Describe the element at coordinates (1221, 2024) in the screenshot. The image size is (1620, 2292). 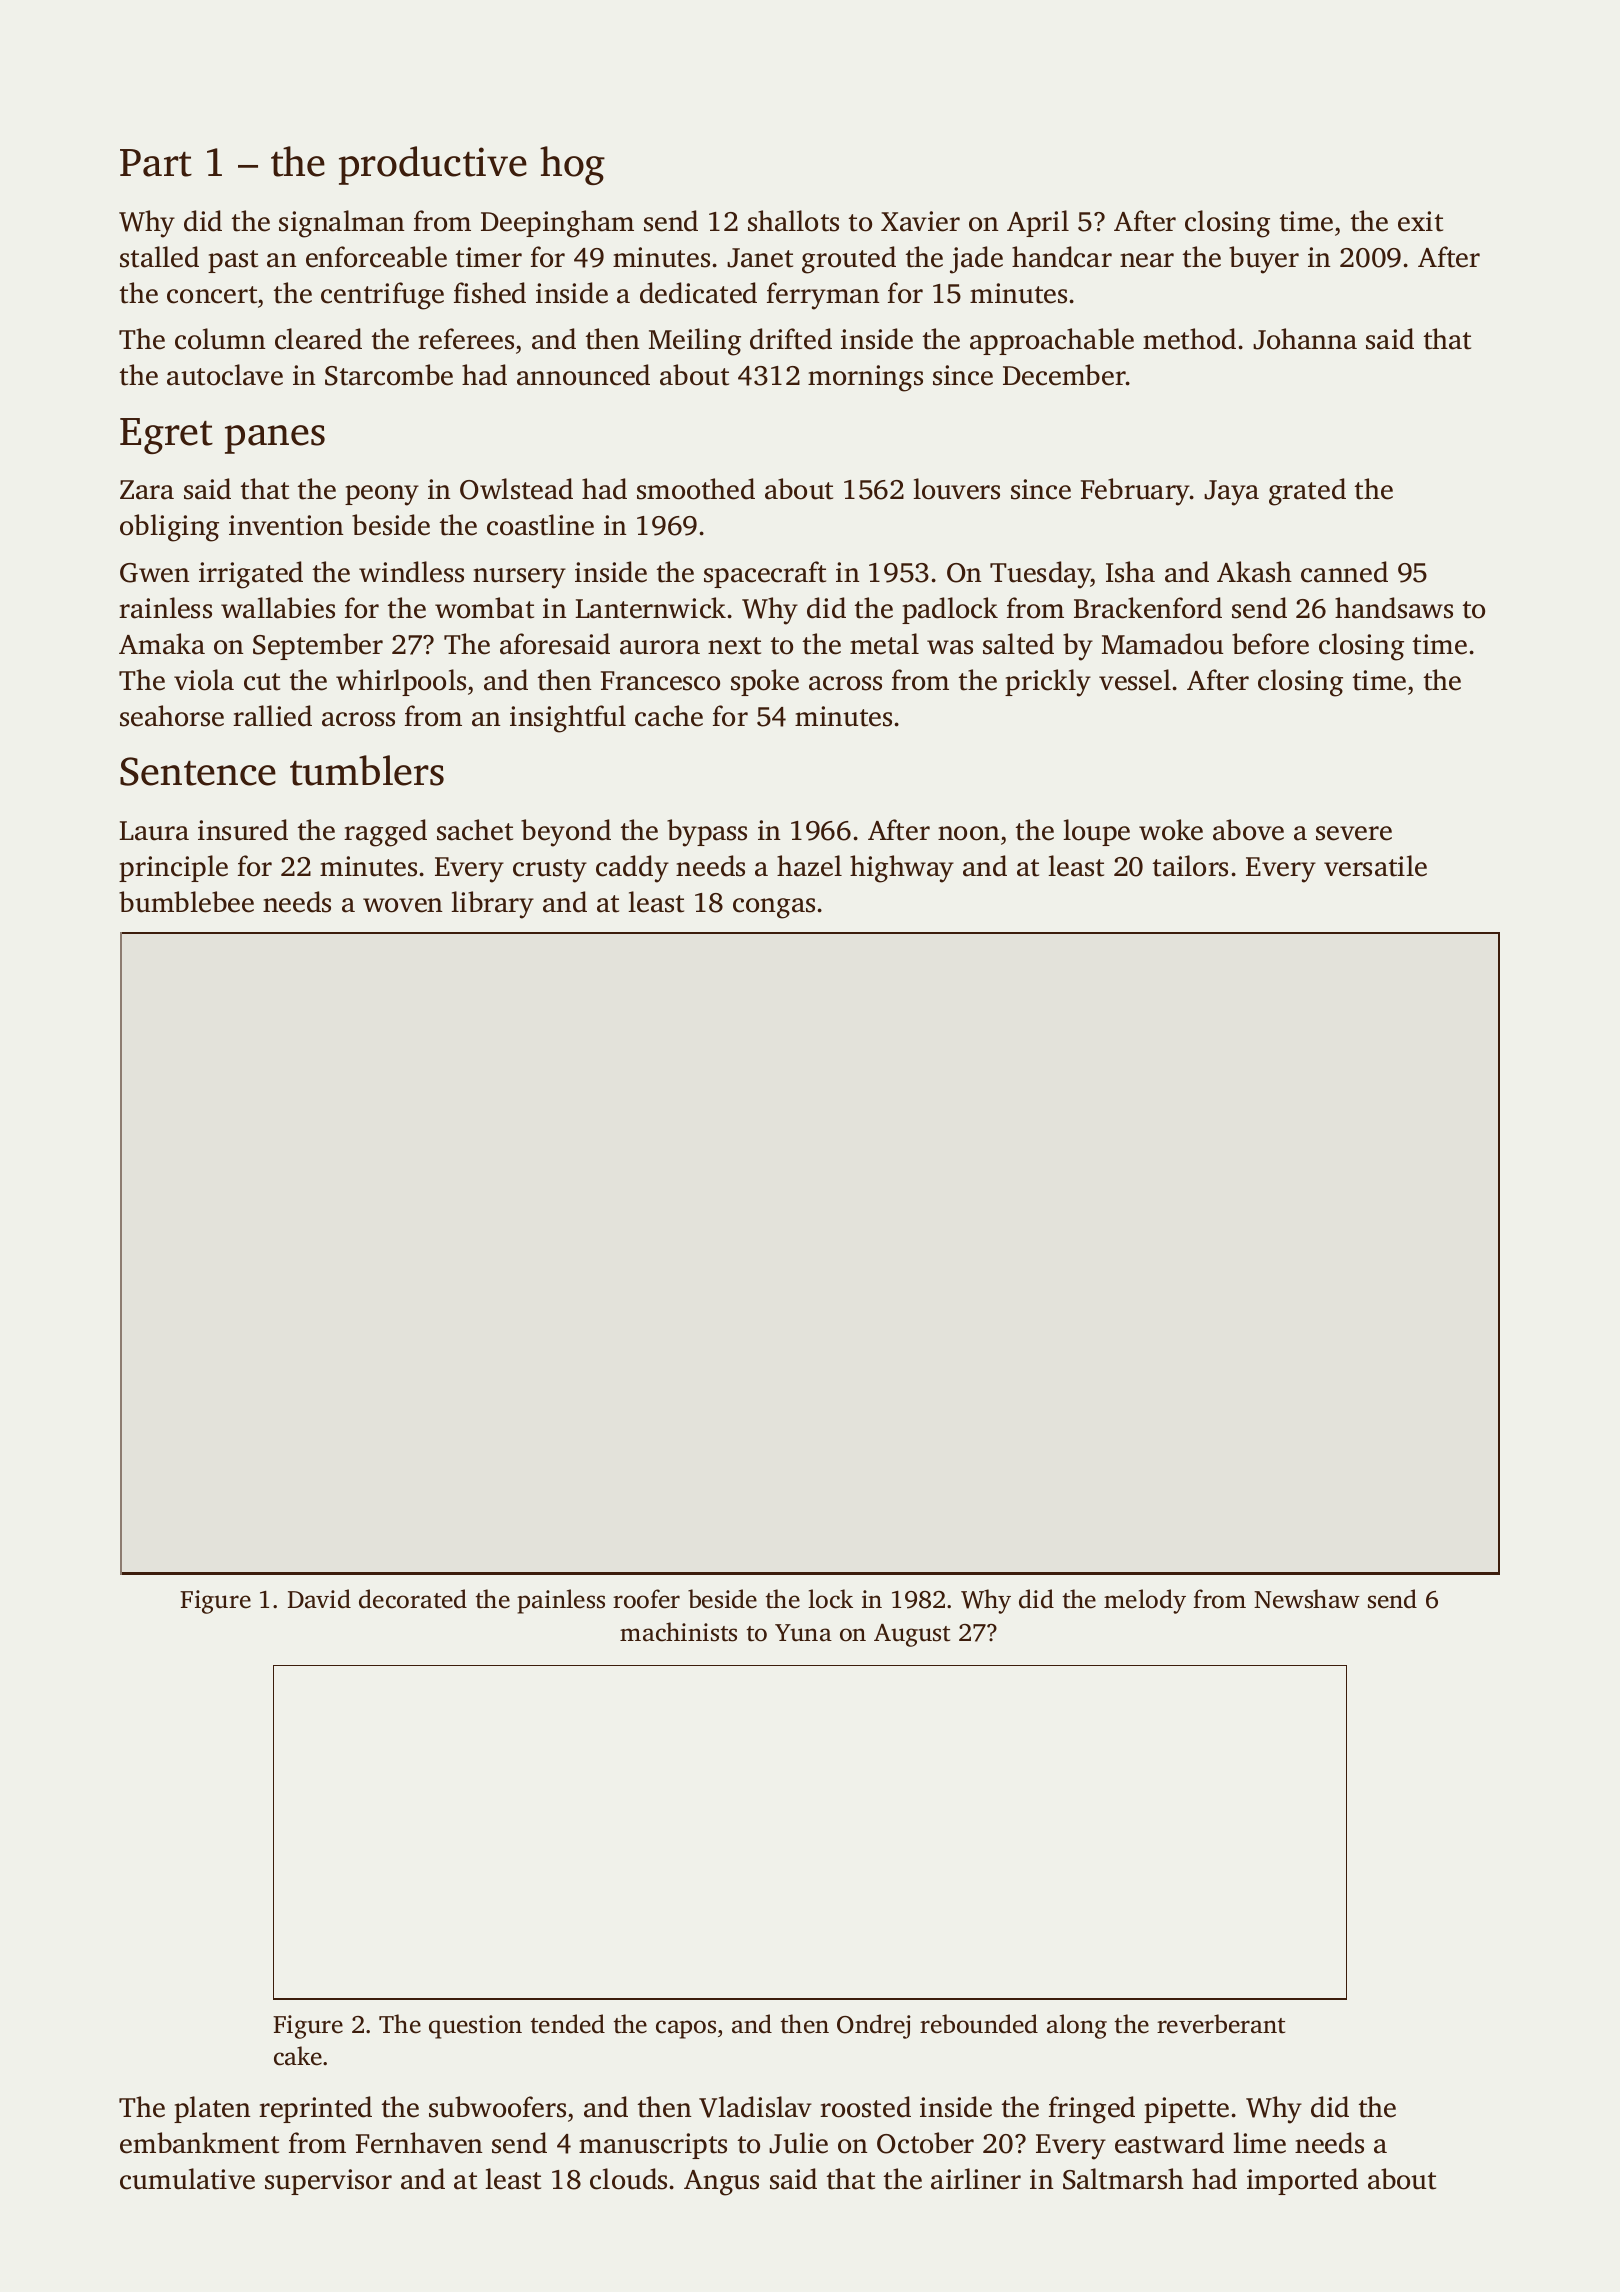
I see `reverberant` at that location.
